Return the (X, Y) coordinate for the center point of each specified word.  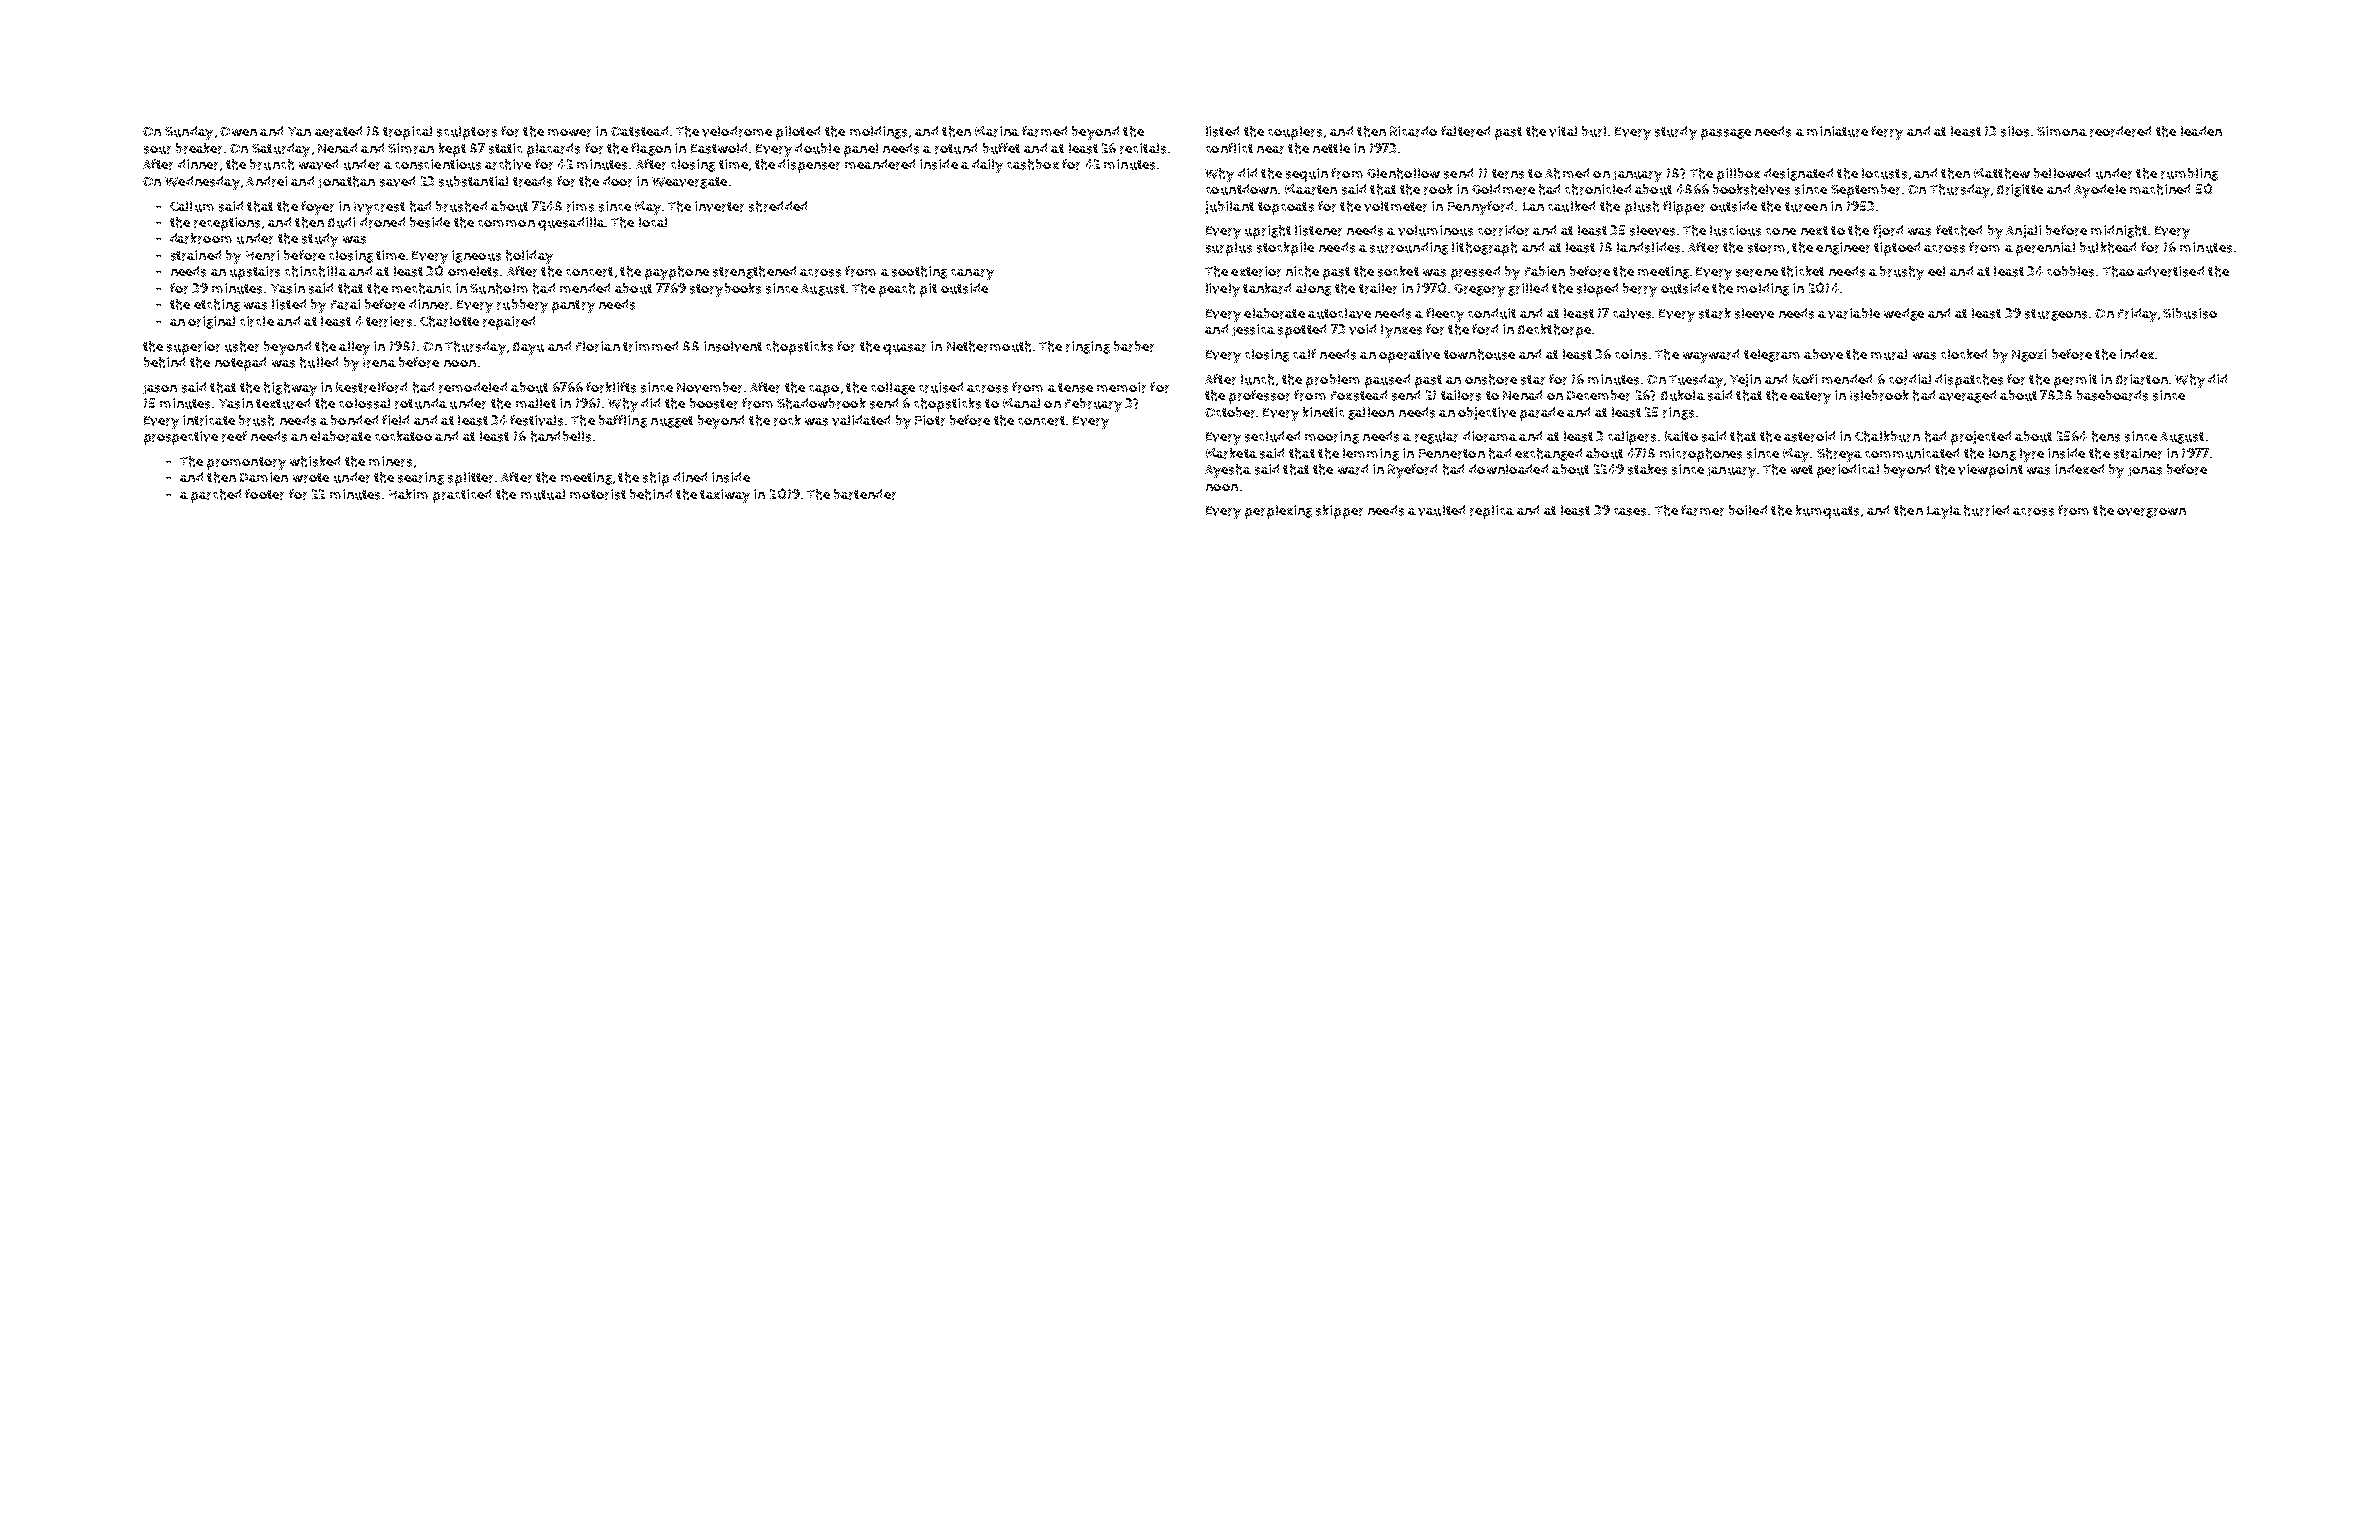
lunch (1257, 379)
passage (1726, 134)
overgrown (2151, 513)
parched (216, 496)
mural (1889, 354)
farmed (1044, 131)
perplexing (1278, 512)
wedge (1904, 314)
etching (217, 305)
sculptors (467, 133)
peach (897, 290)
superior (193, 348)
